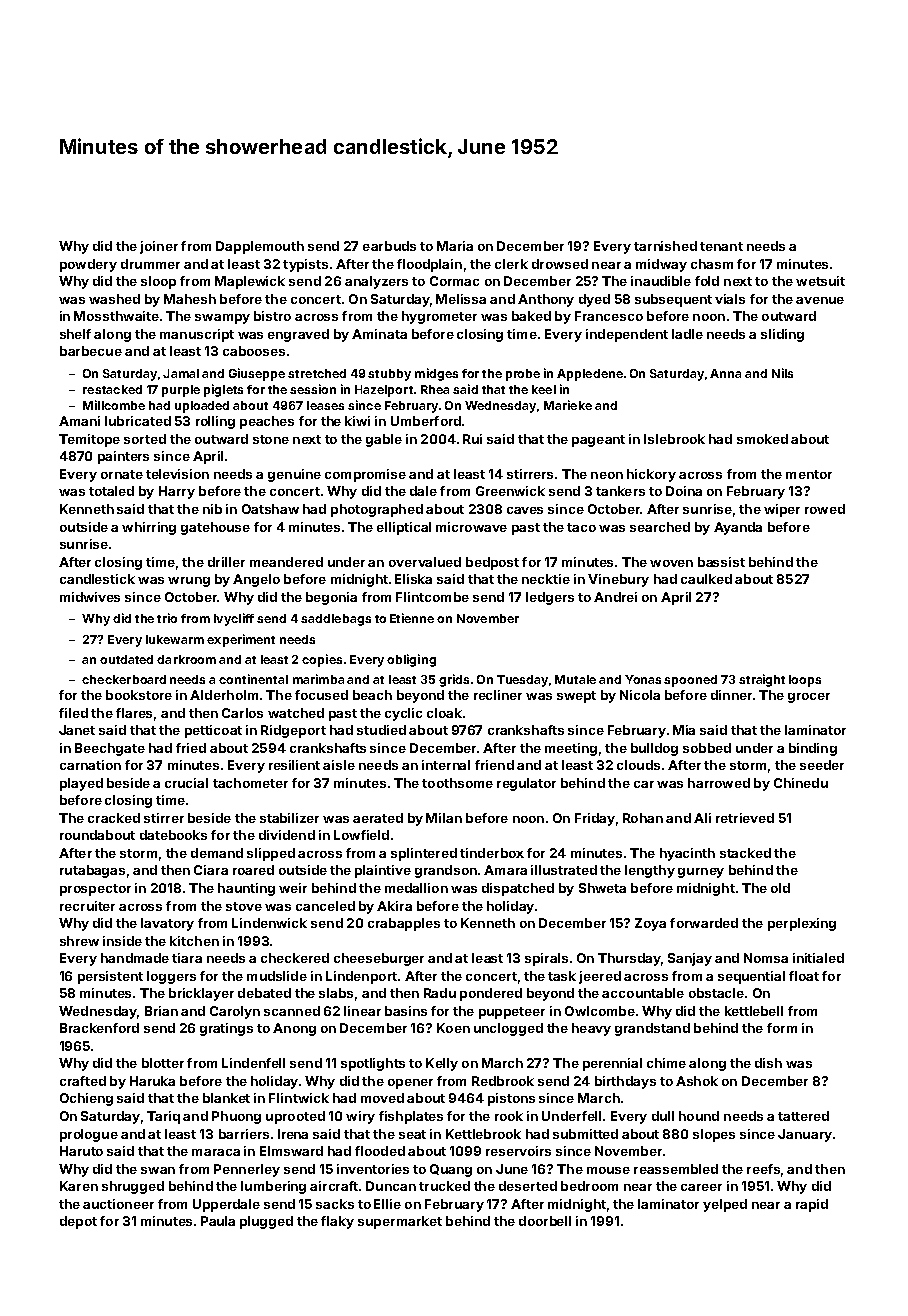 Image resolution: width=908 pixels, height=1316 pixels. Describe the element at coordinates (803, 1116) in the page. I see `tattered` at that location.
